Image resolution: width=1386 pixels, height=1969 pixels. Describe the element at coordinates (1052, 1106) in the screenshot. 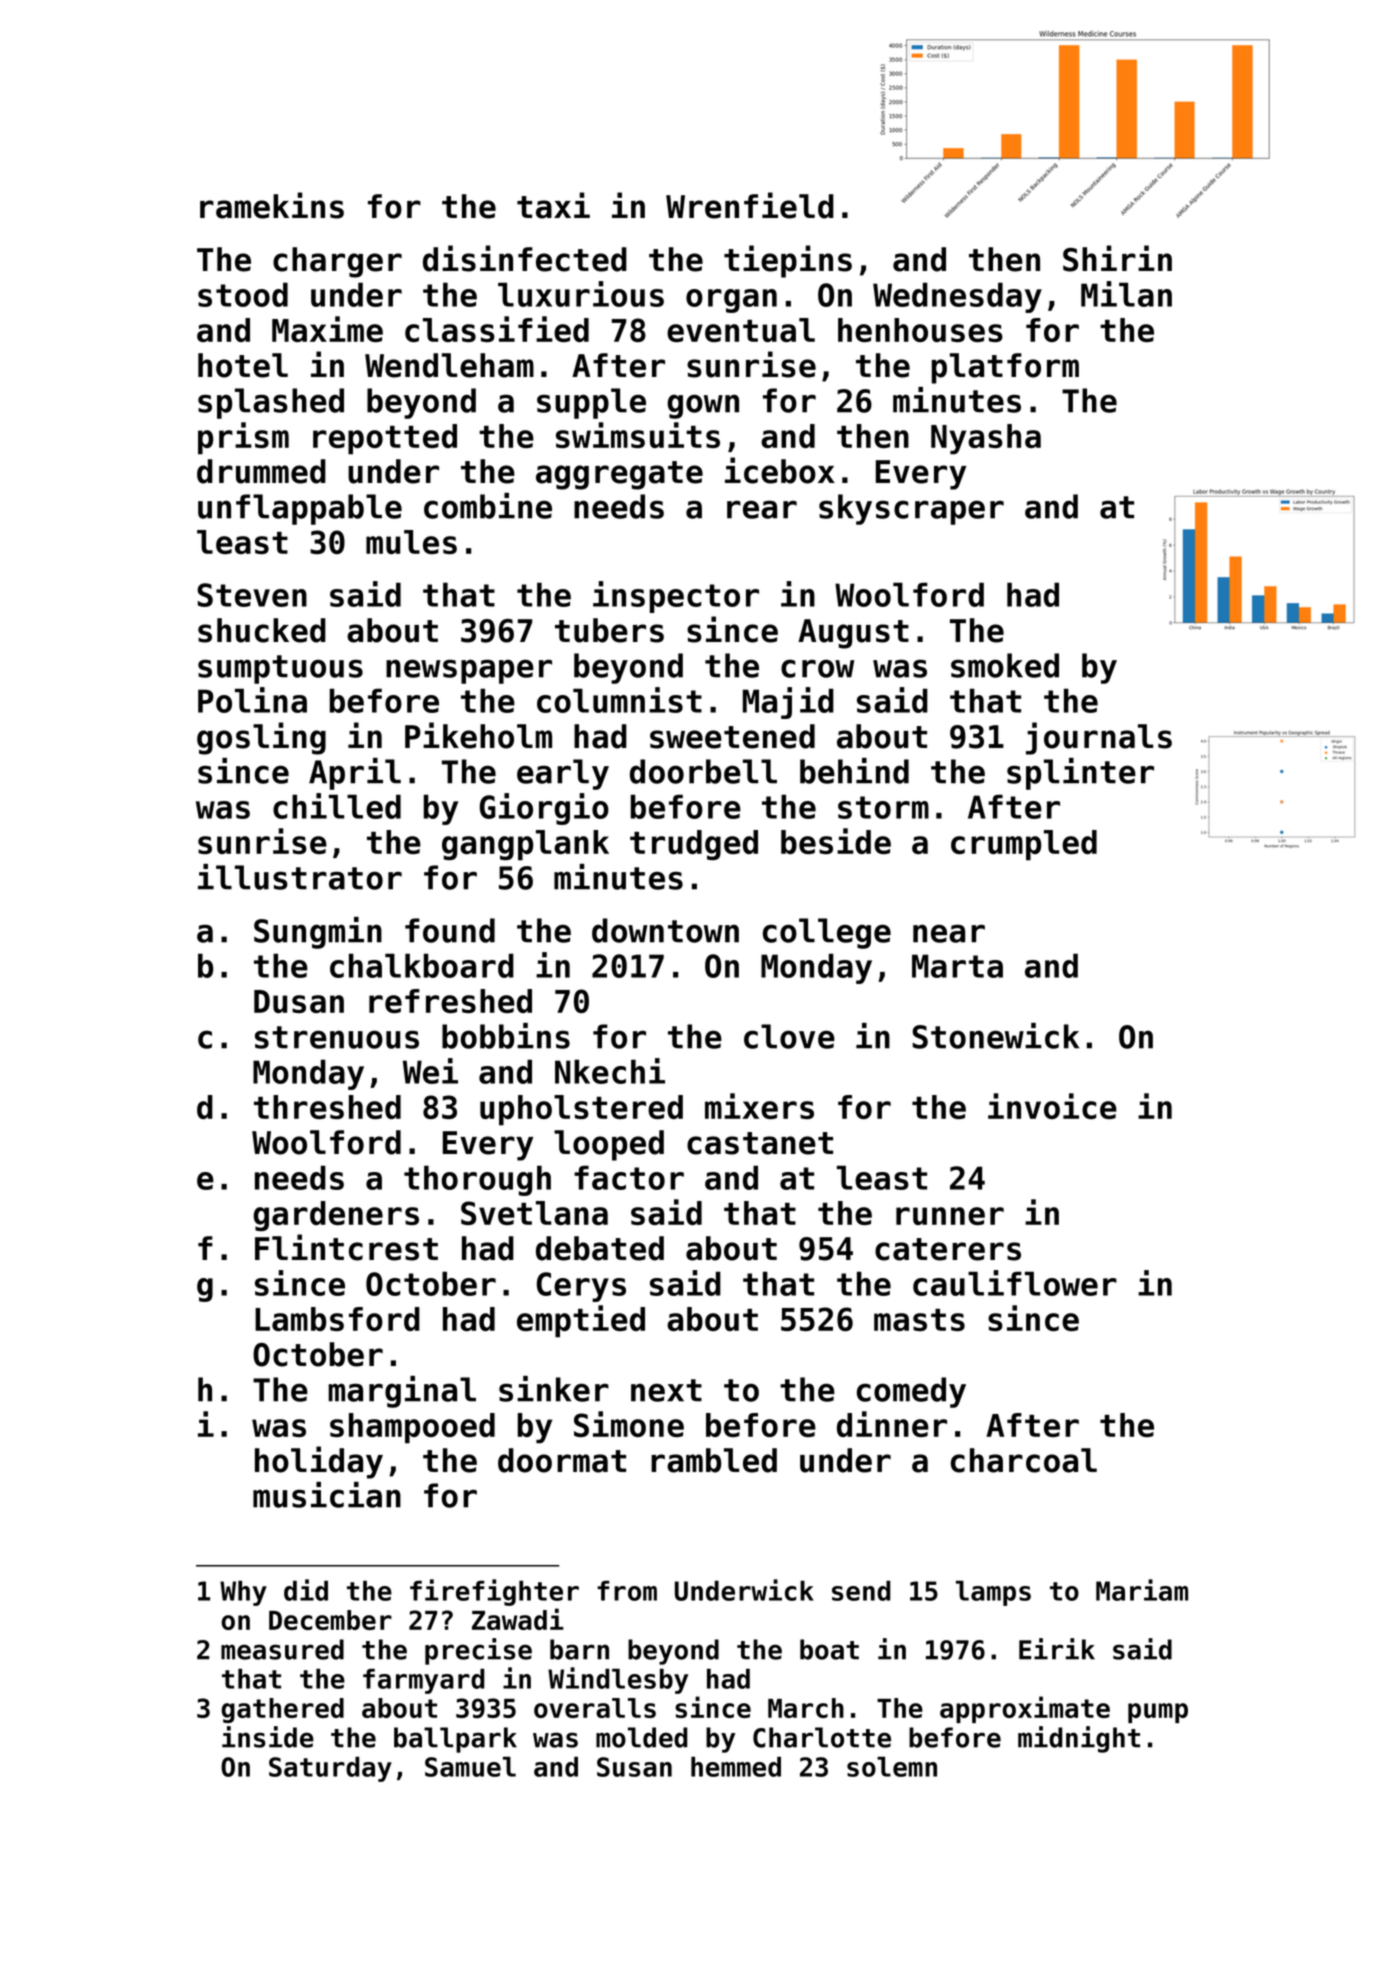

I see `invoice` at that location.
